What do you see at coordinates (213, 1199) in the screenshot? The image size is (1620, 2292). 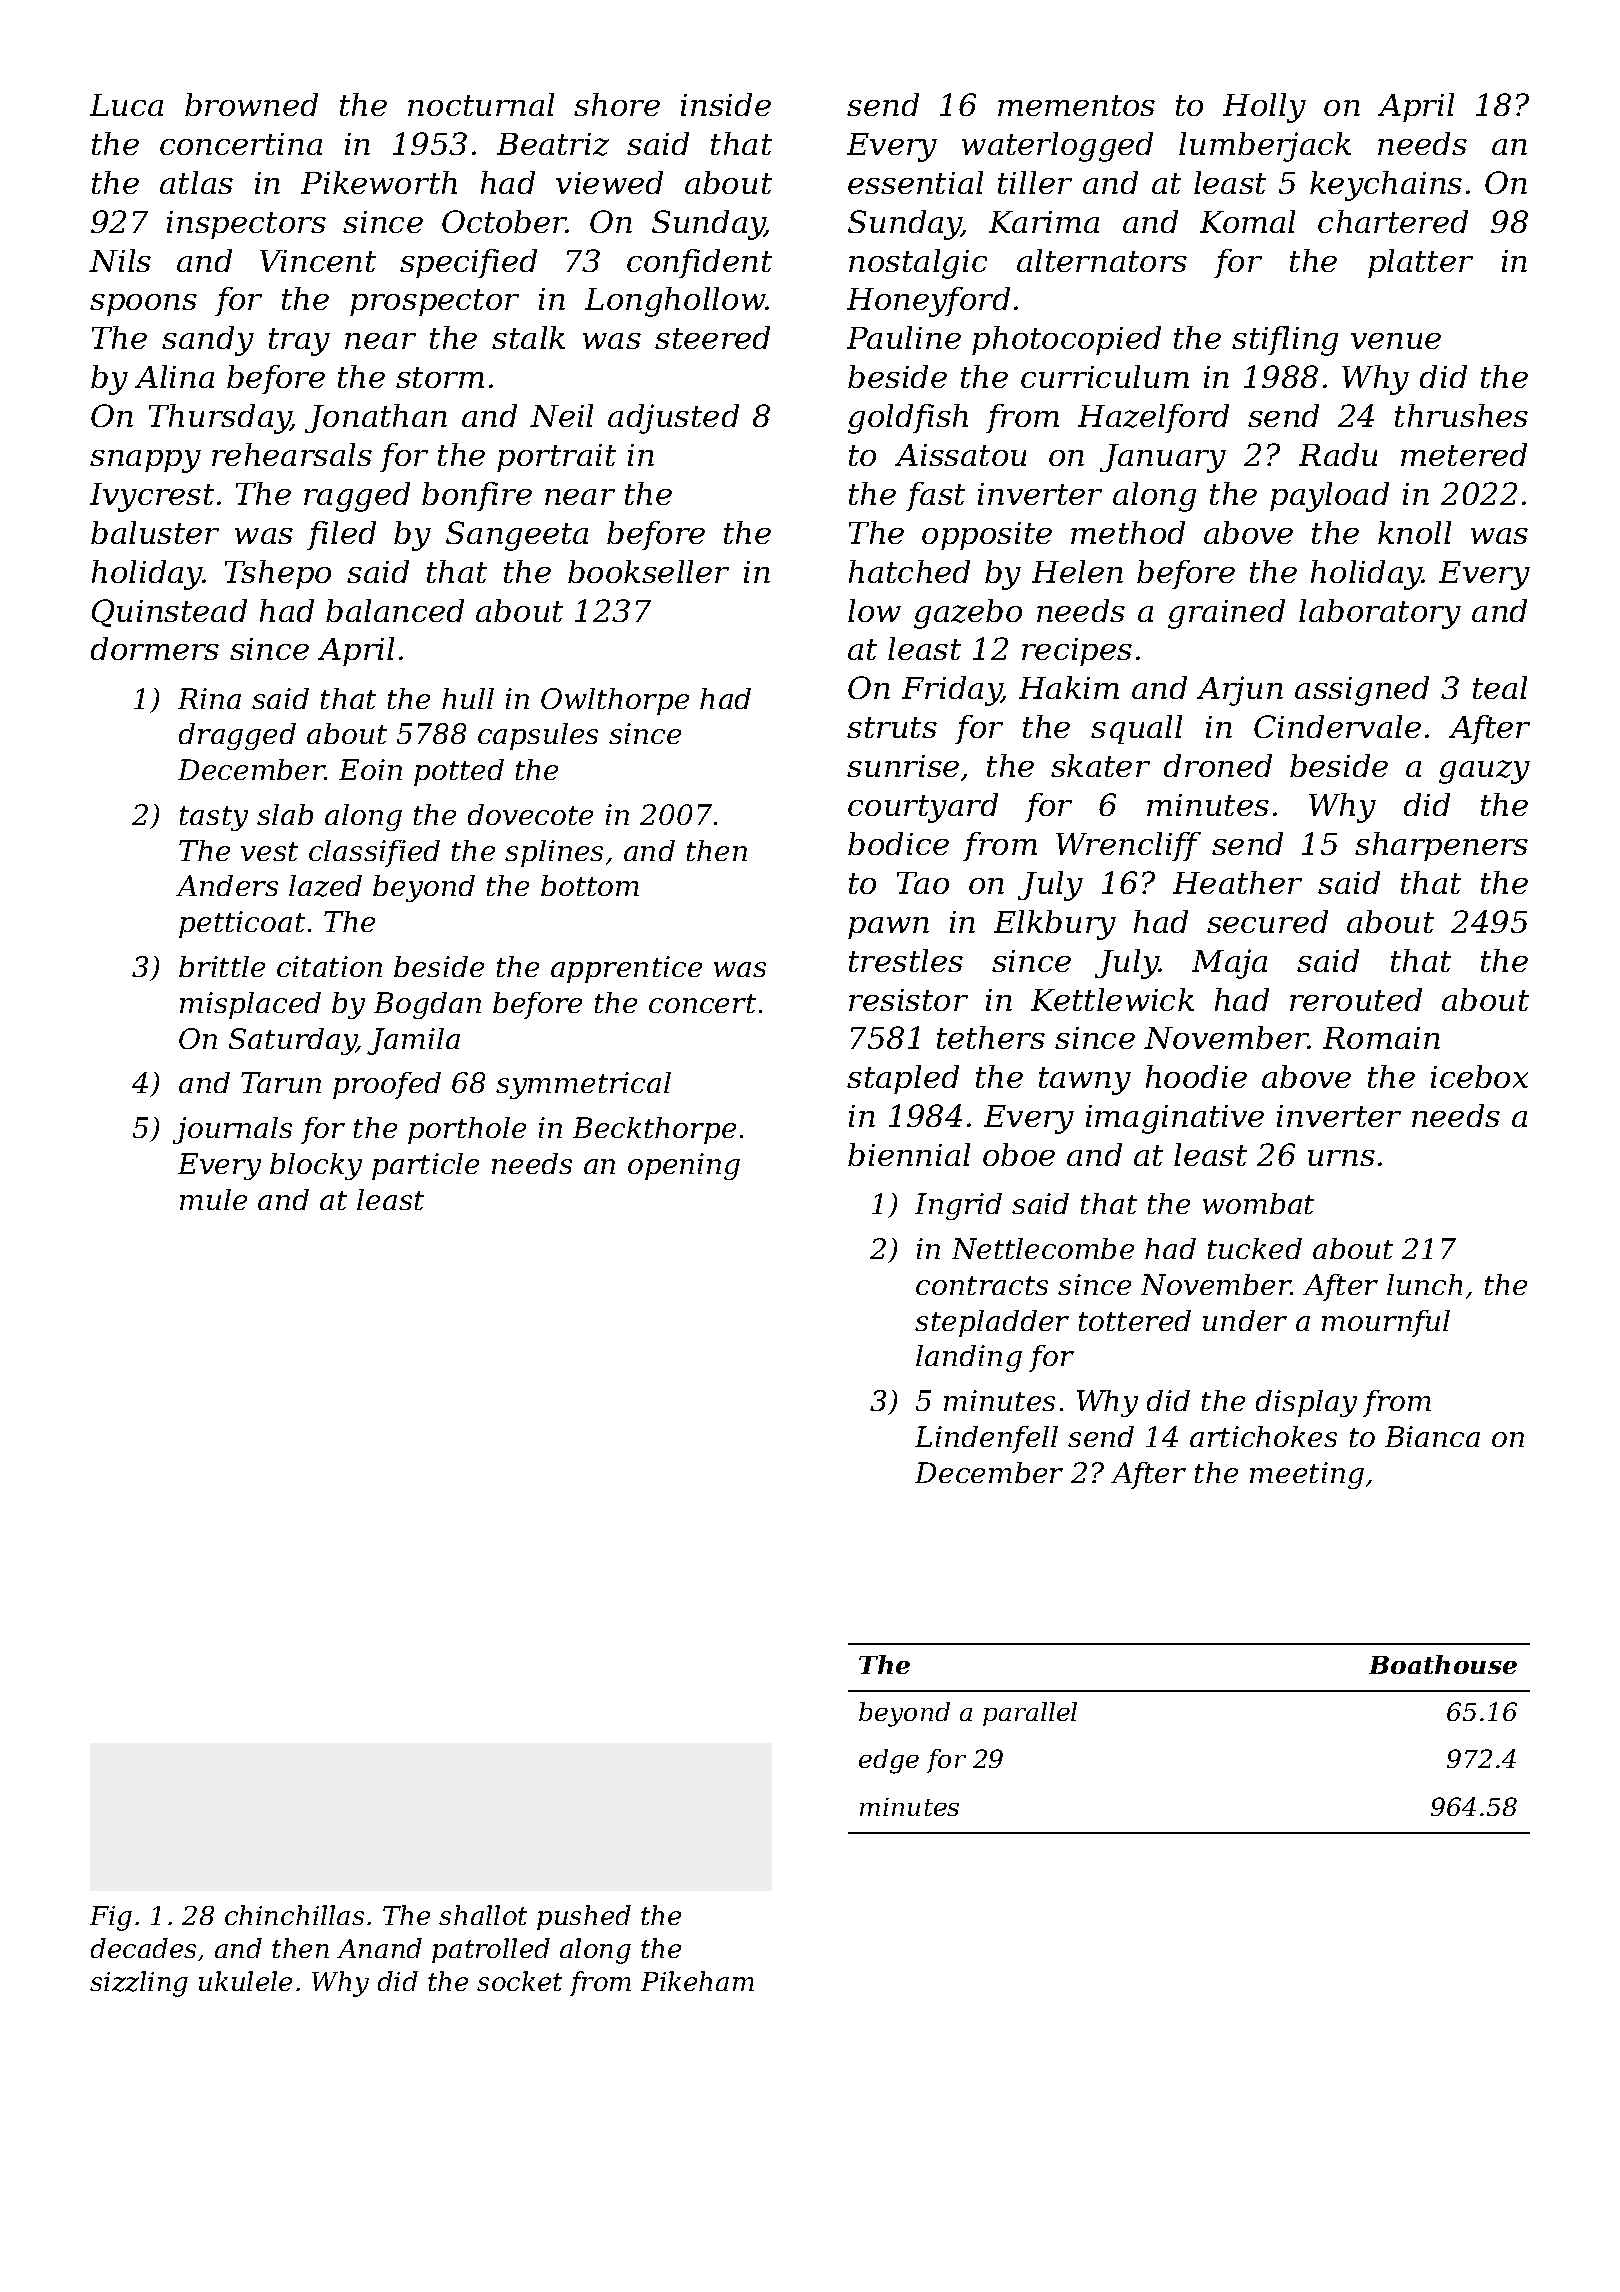 I see `mule` at bounding box center [213, 1199].
